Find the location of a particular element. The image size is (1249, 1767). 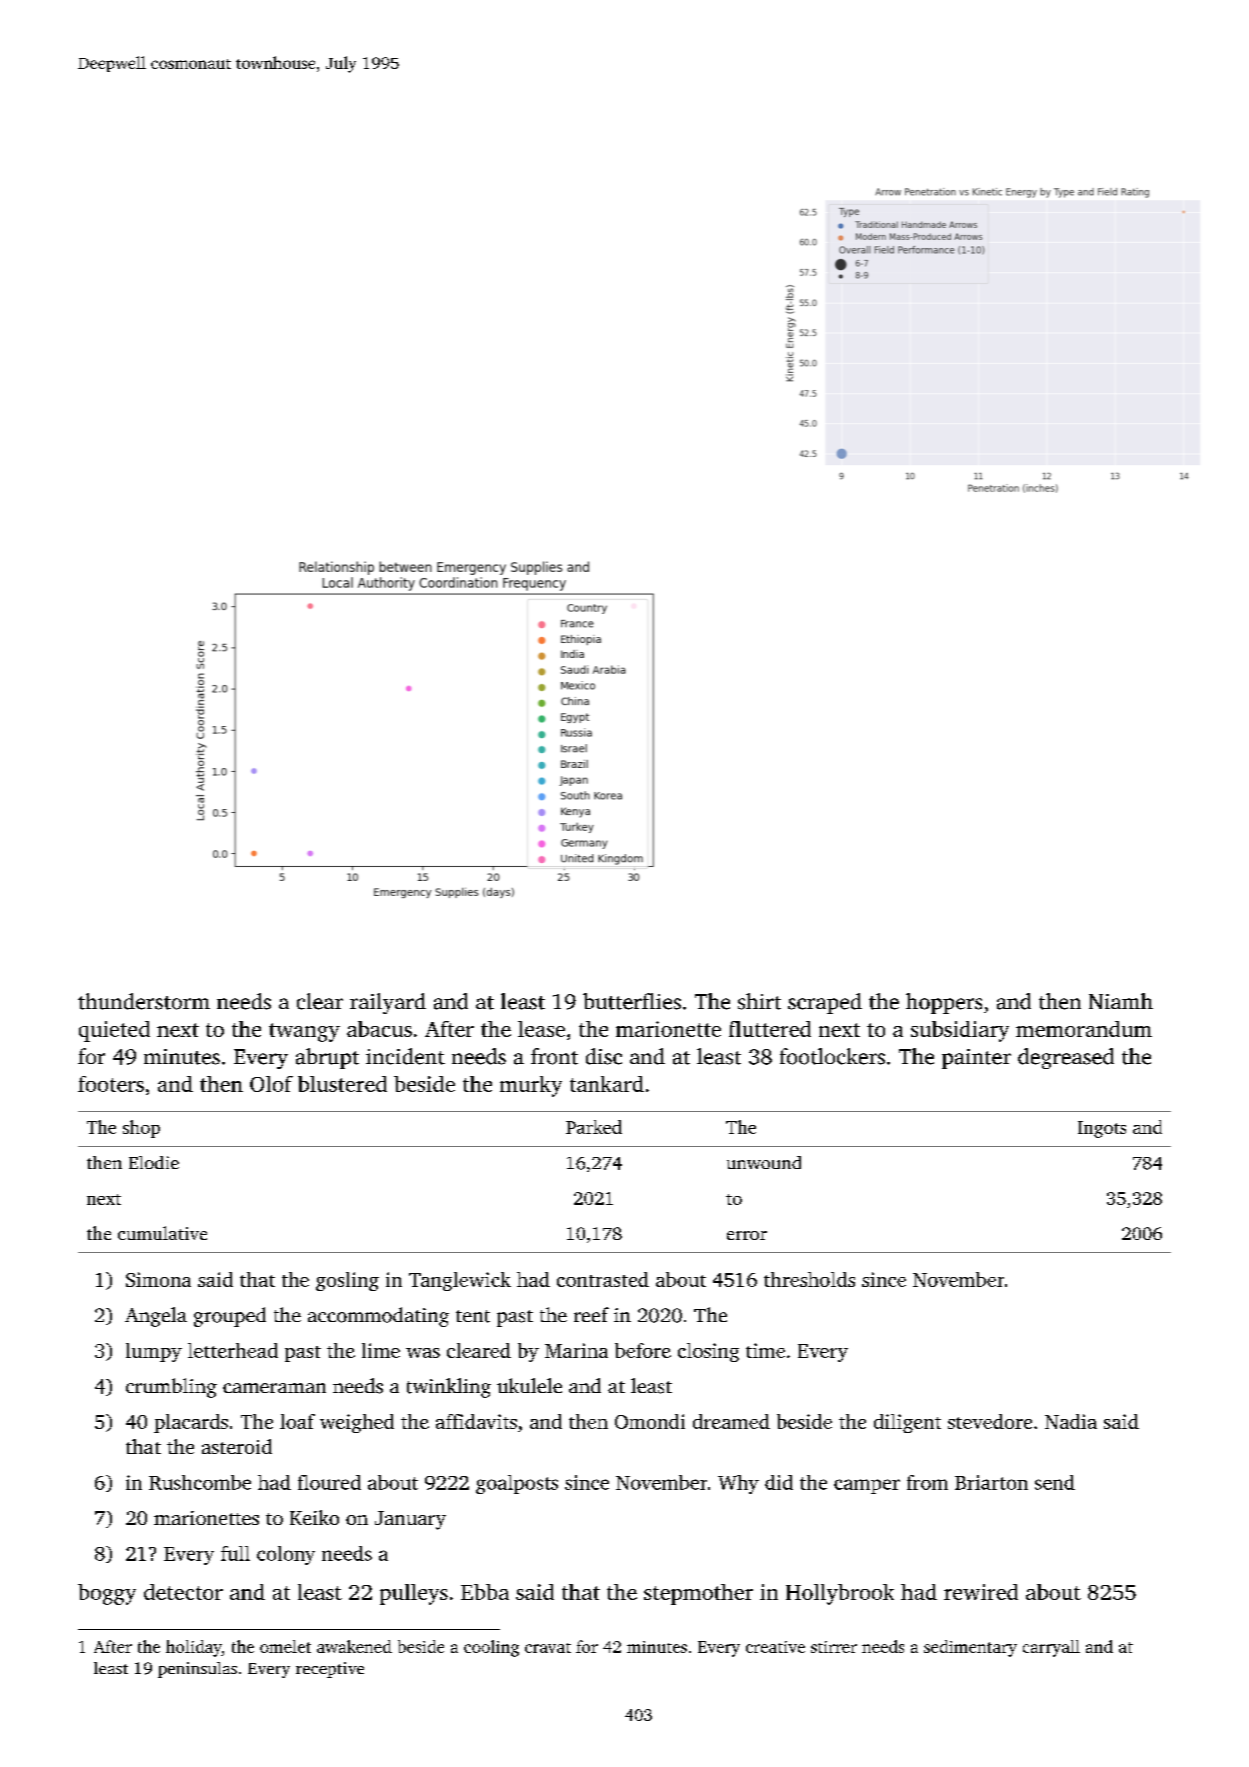

Rushcombe is located at coordinates (200, 1482).
